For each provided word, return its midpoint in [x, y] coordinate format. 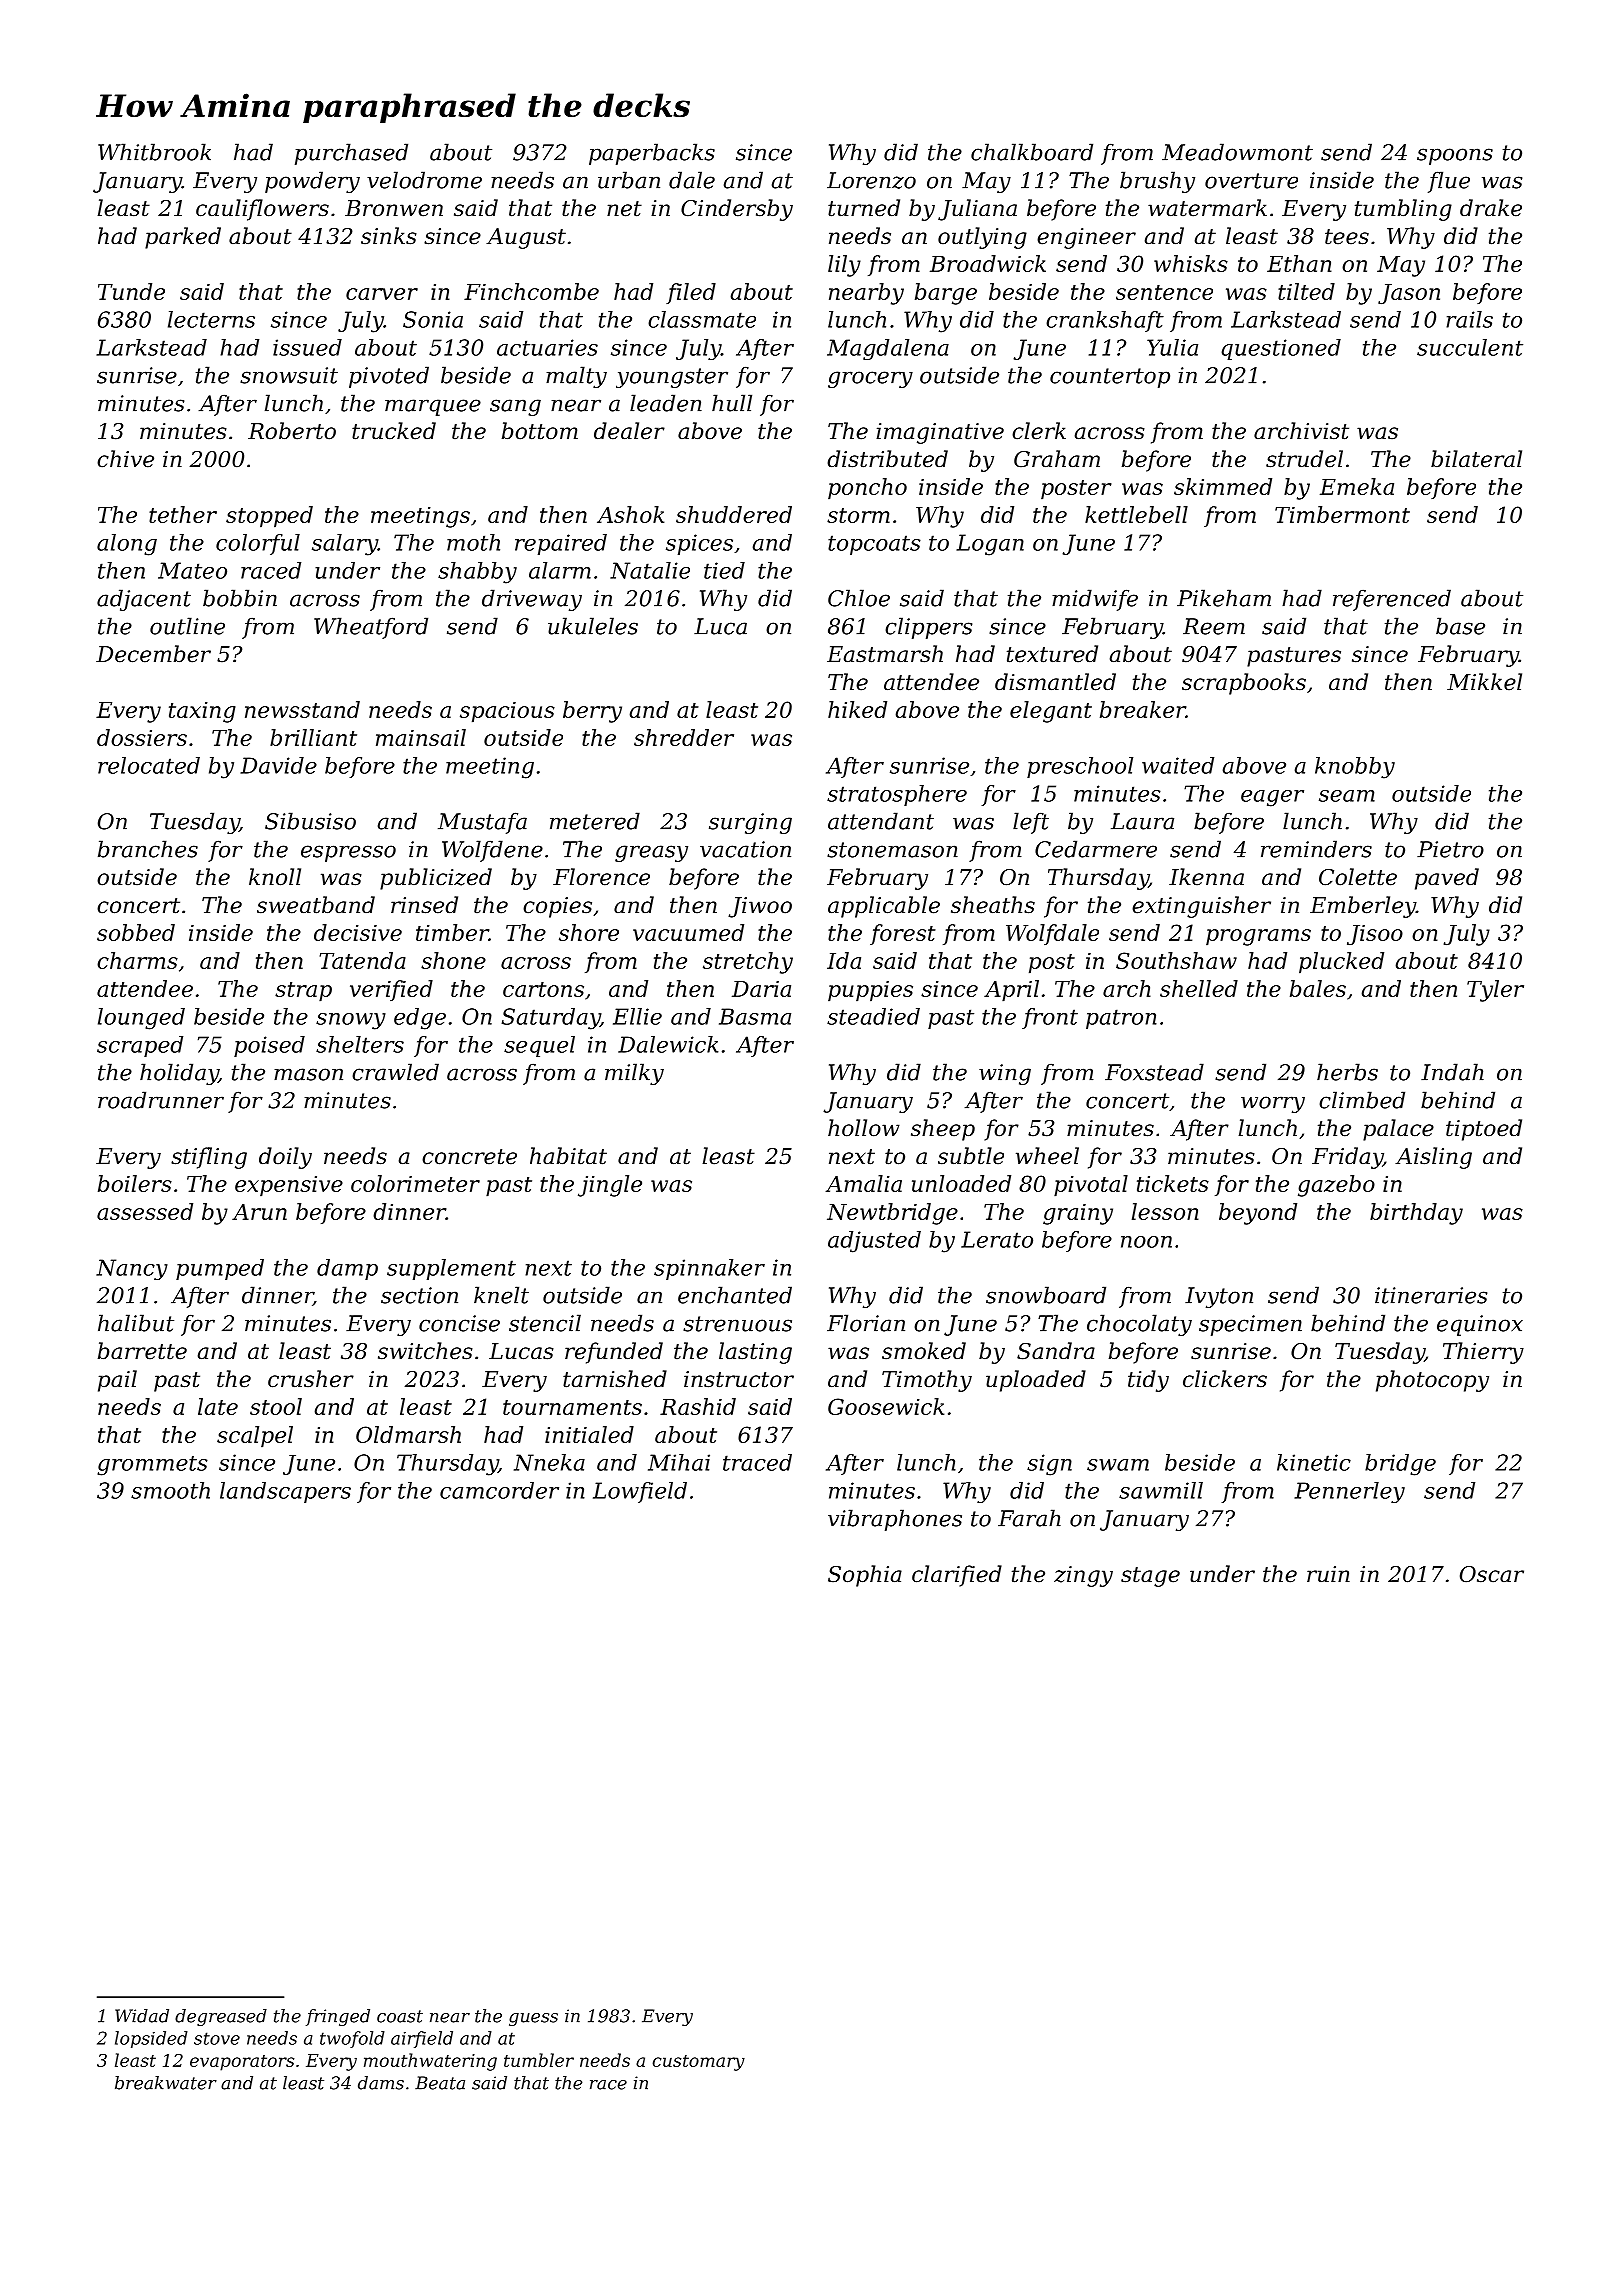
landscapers [285, 1492]
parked [183, 238]
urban [629, 180]
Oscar [1492, 1574]
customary [699, 2063]
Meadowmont [1237, 152]
